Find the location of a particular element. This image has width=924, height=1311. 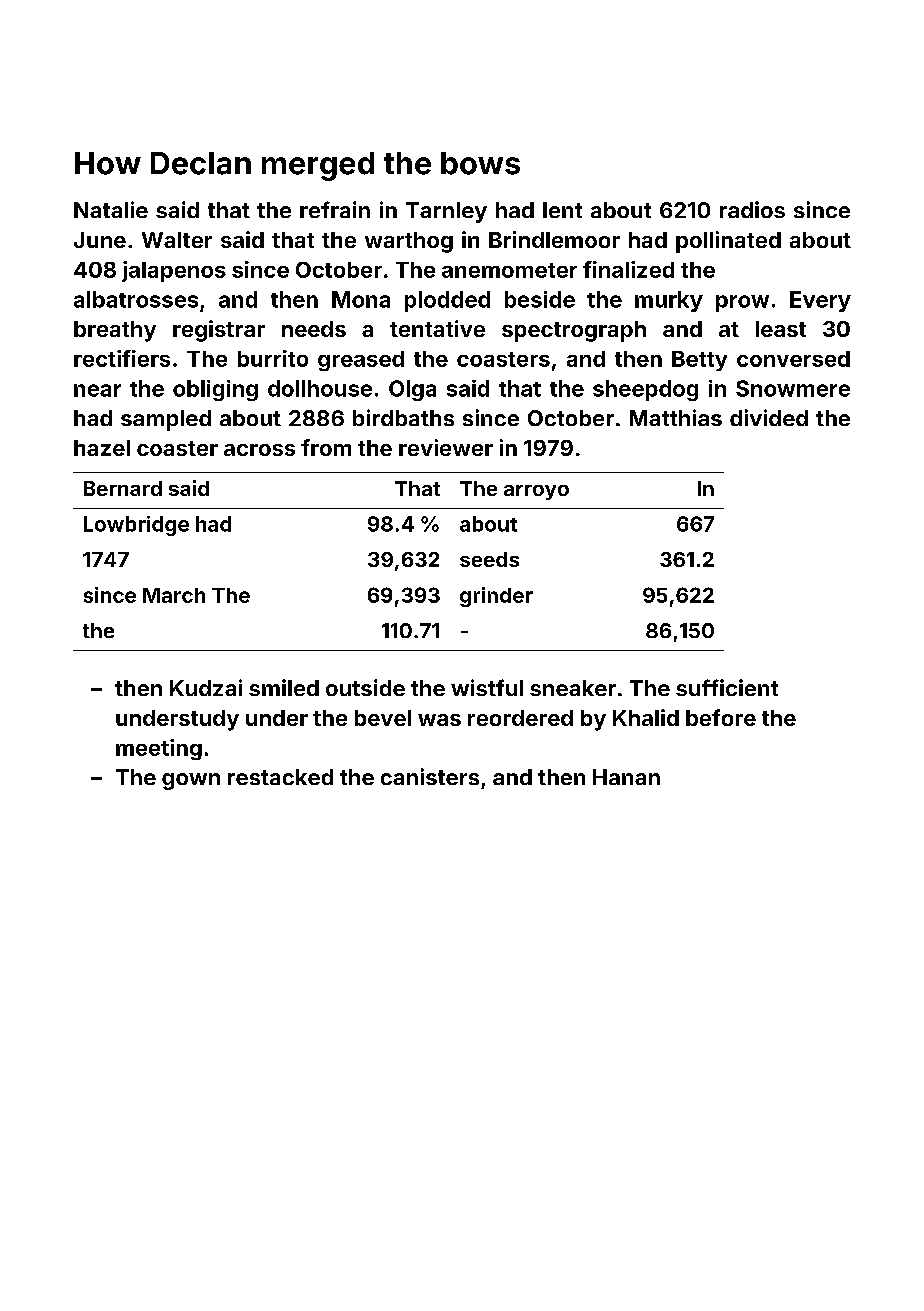

divided is located at coordinates (769, 417).
